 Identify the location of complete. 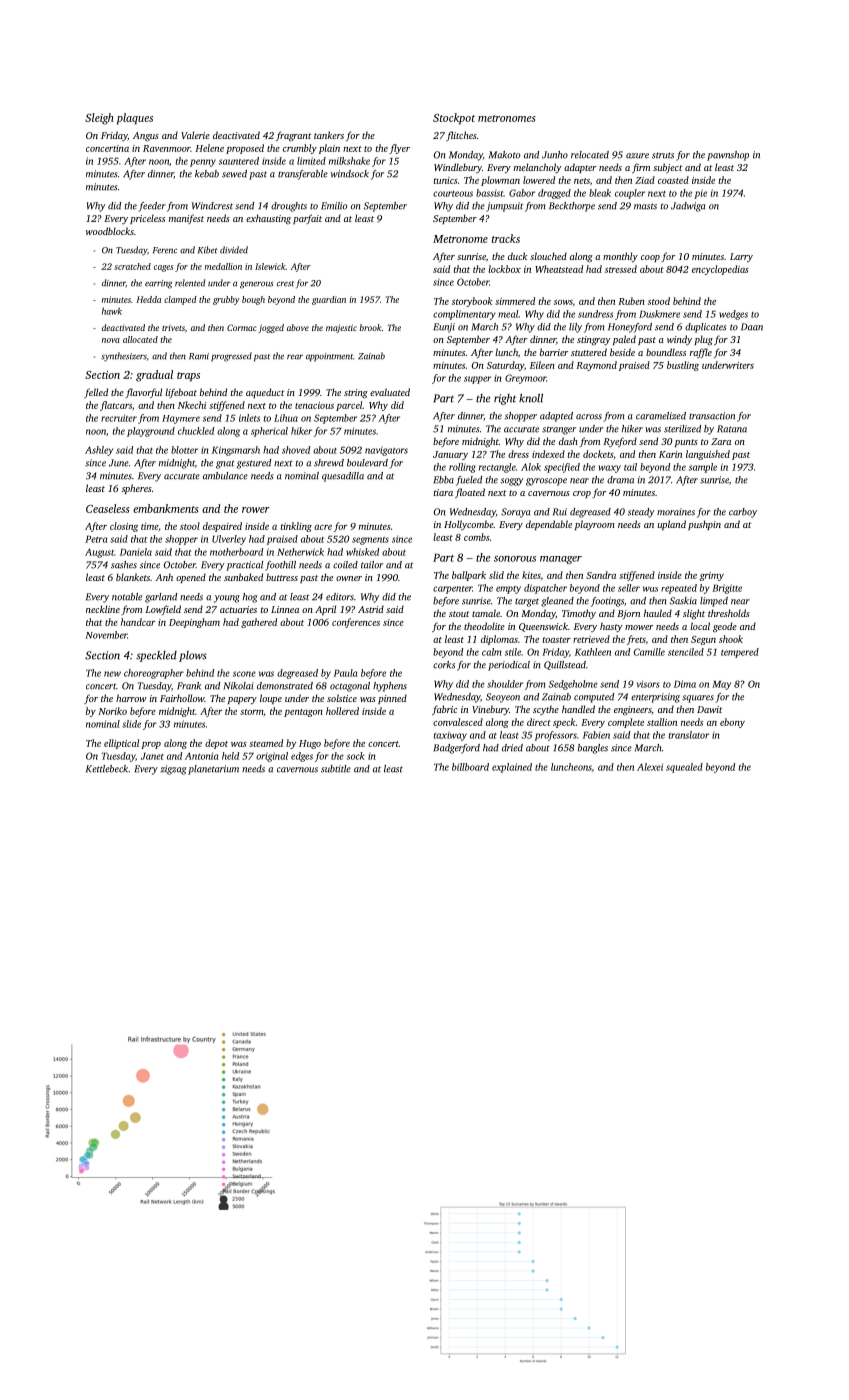
(626, 723).
